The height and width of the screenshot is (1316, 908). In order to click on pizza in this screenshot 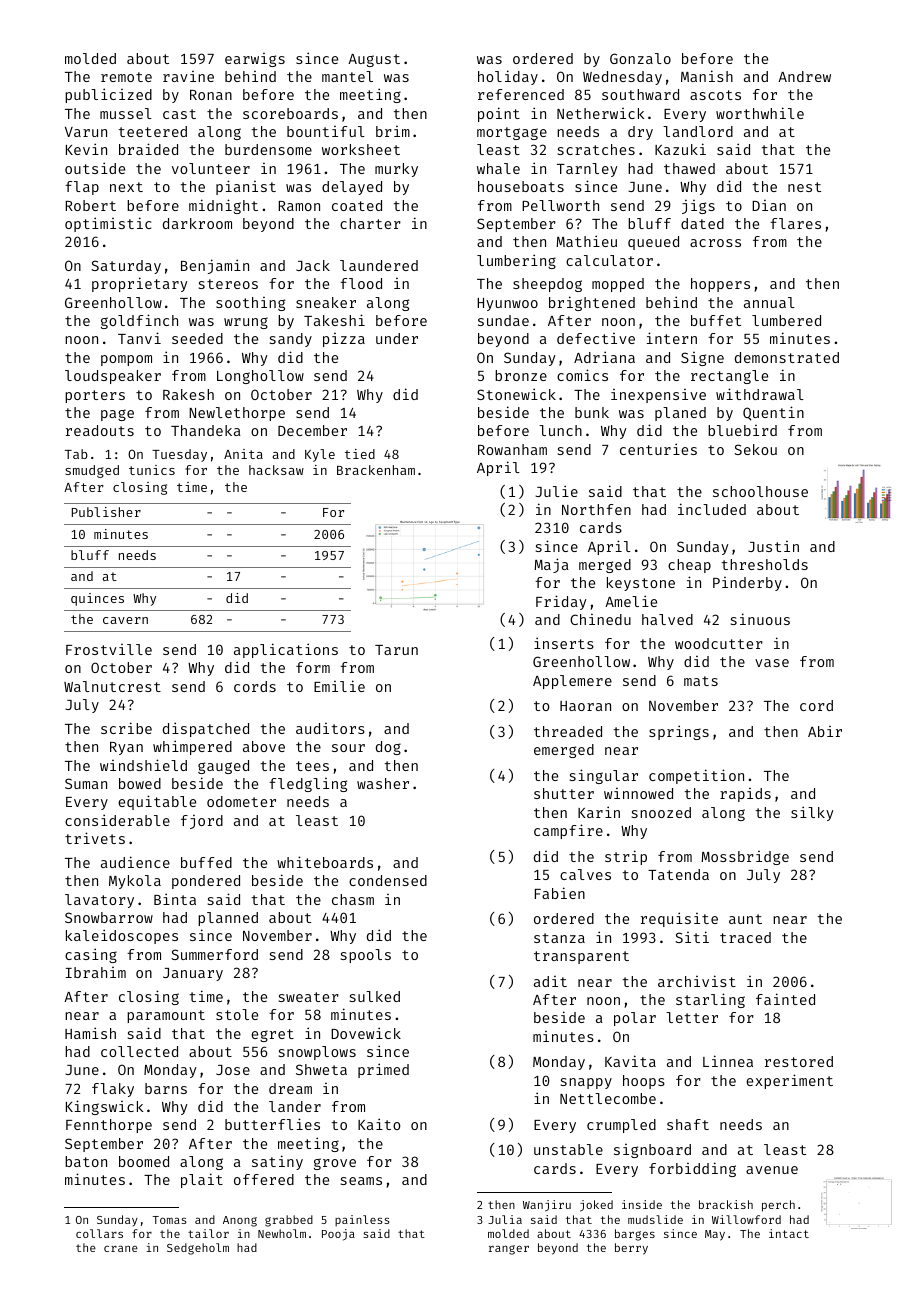, I will do `click(344, 340)`.
